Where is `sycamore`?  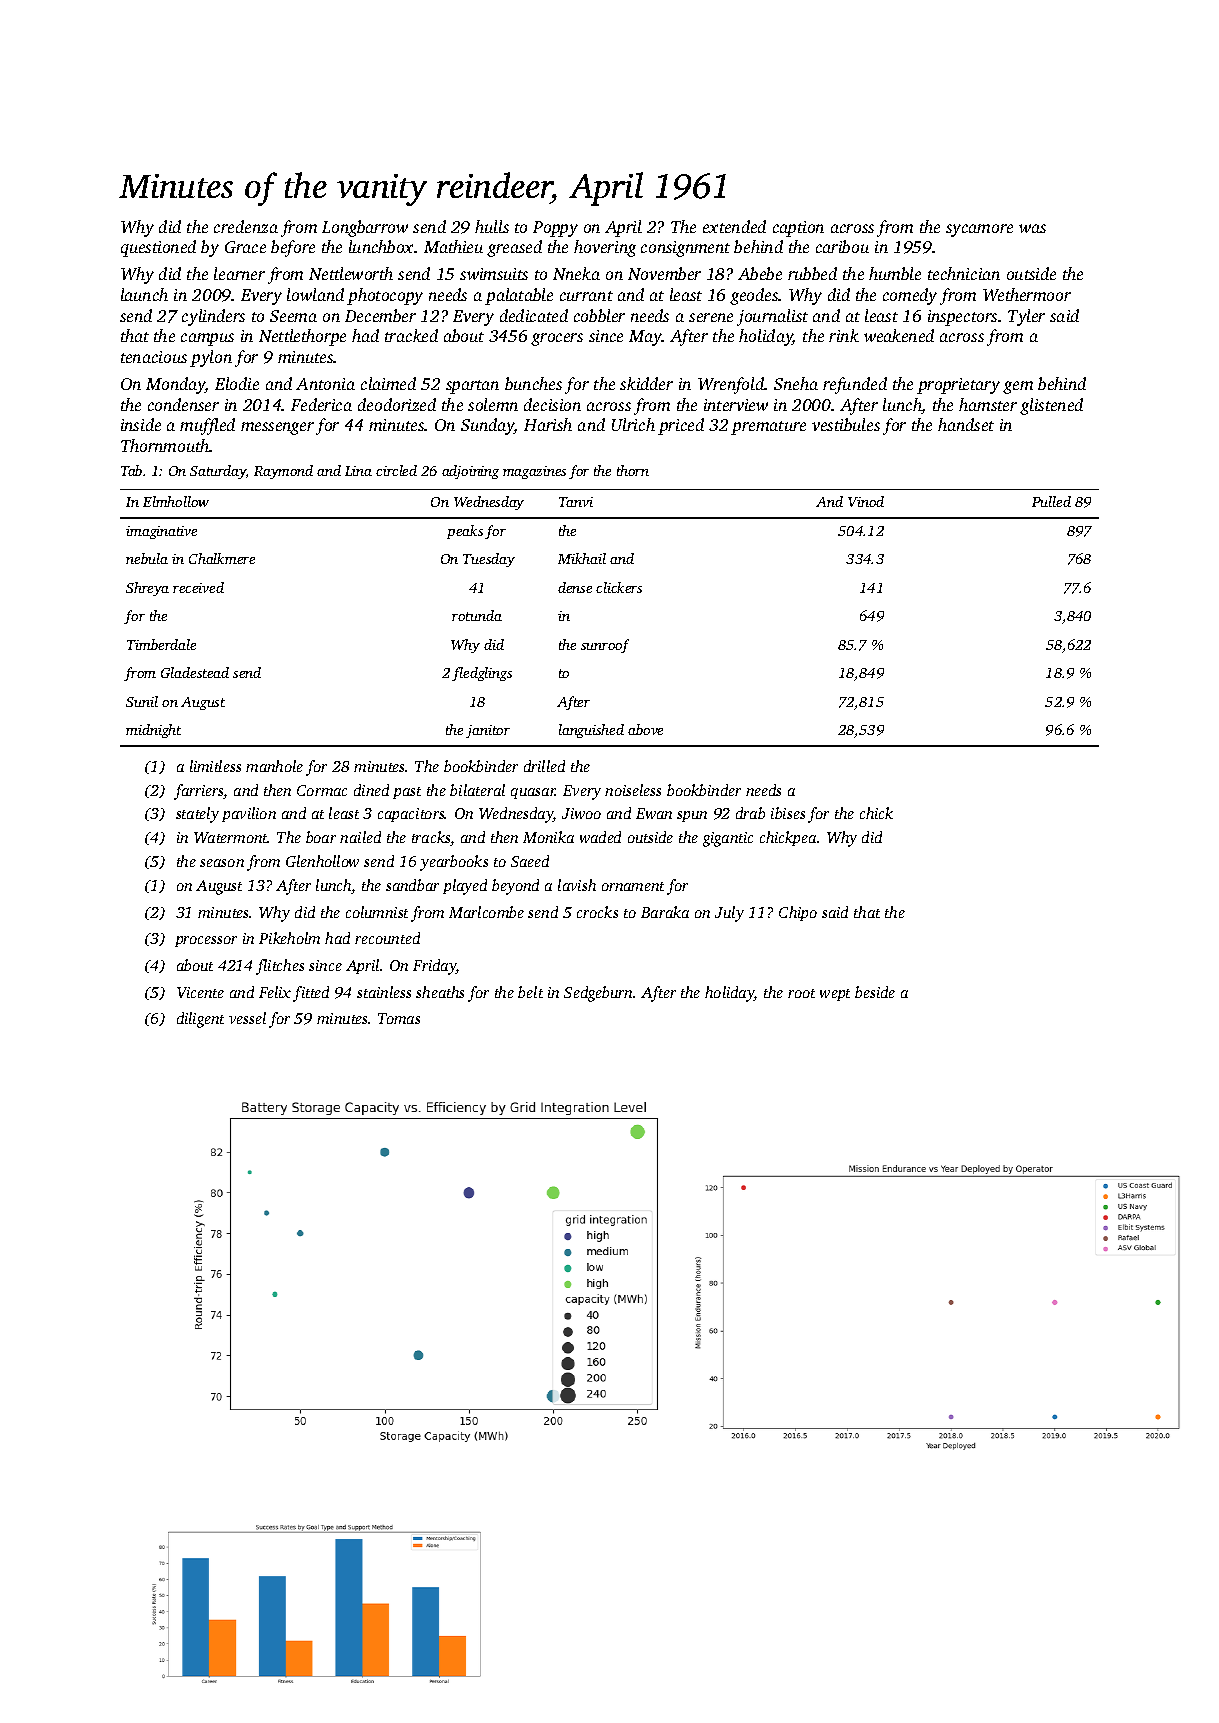
sycamore is located at coordinates (979, 230).
